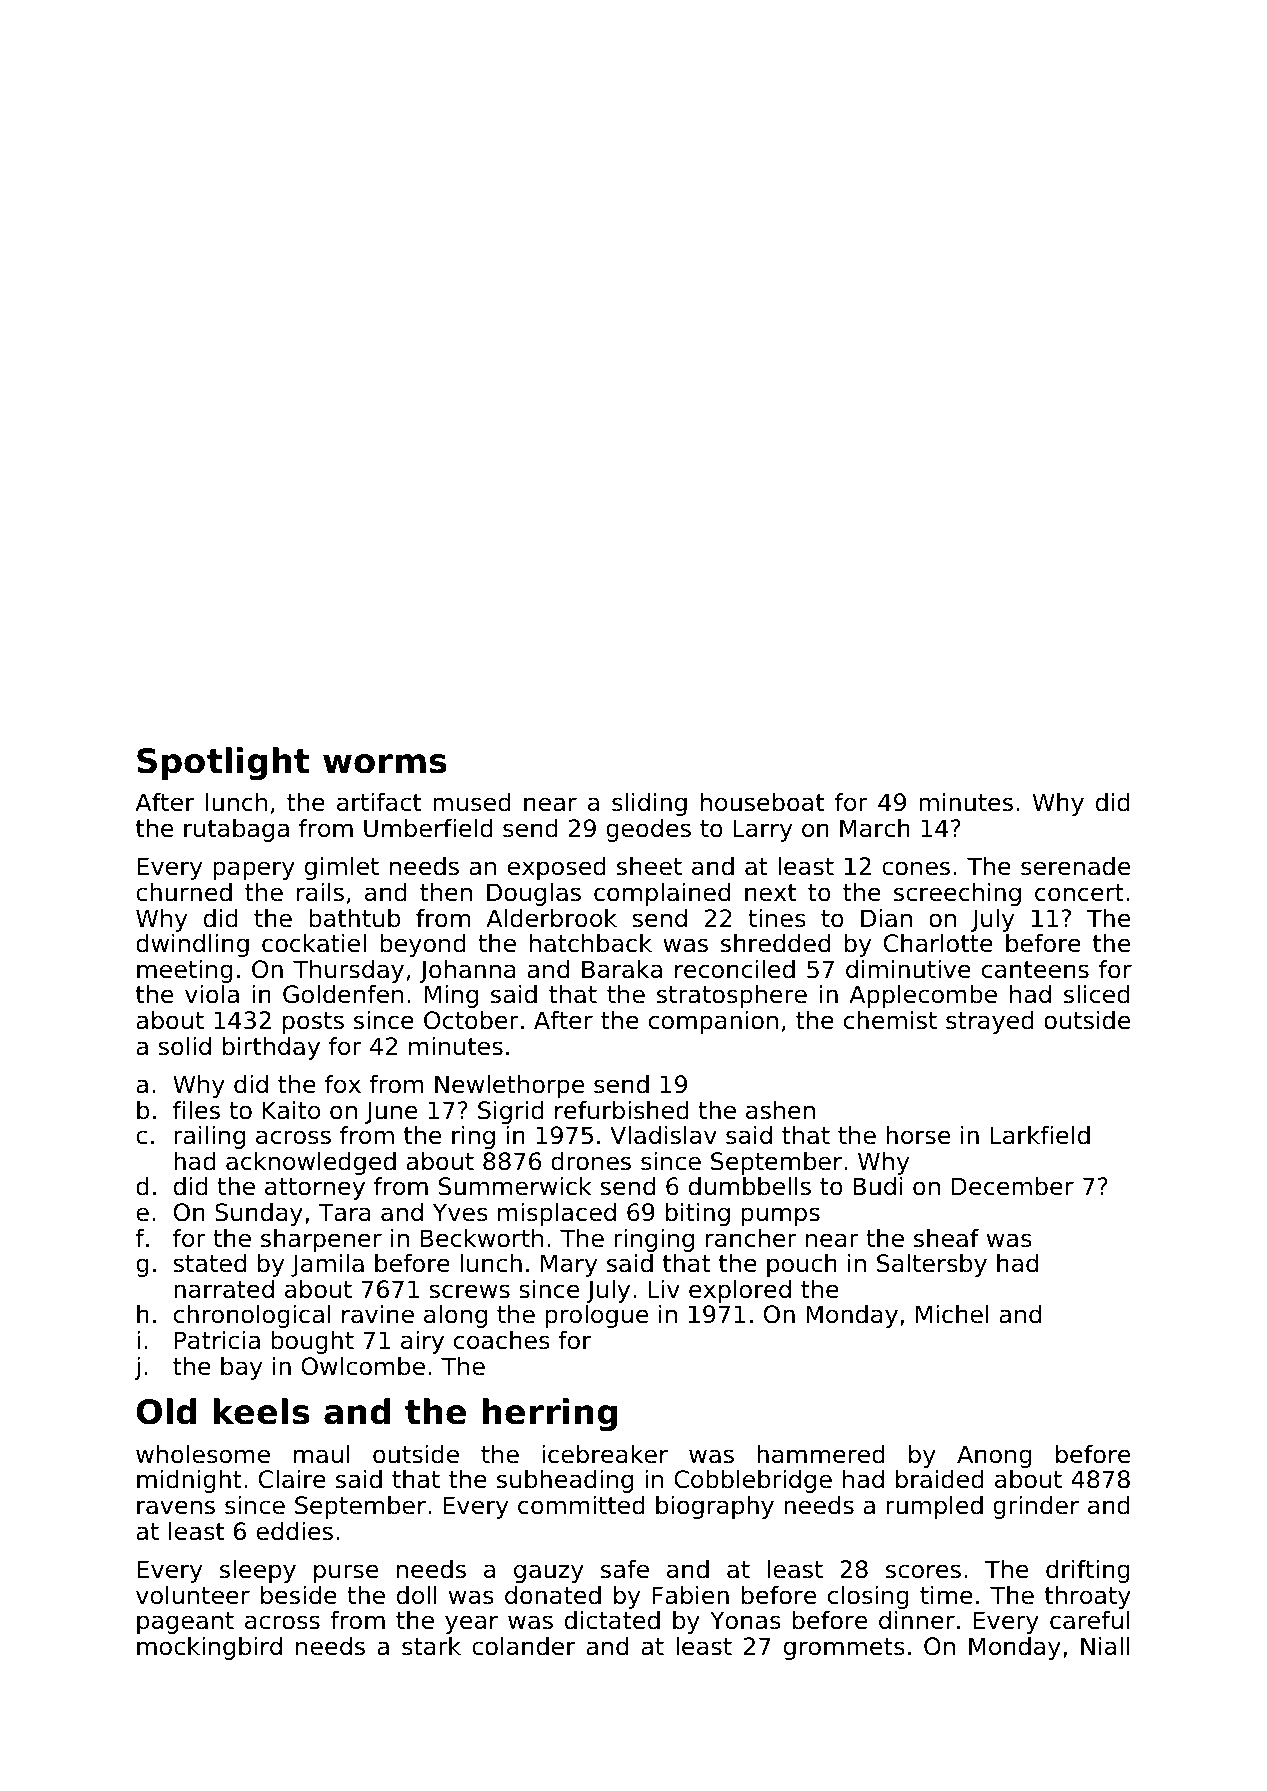 This screenshot has width=1267, height=1791. Describe the element at coordinates (312, 1342) in the screenshot. I see `bought` at that location.
